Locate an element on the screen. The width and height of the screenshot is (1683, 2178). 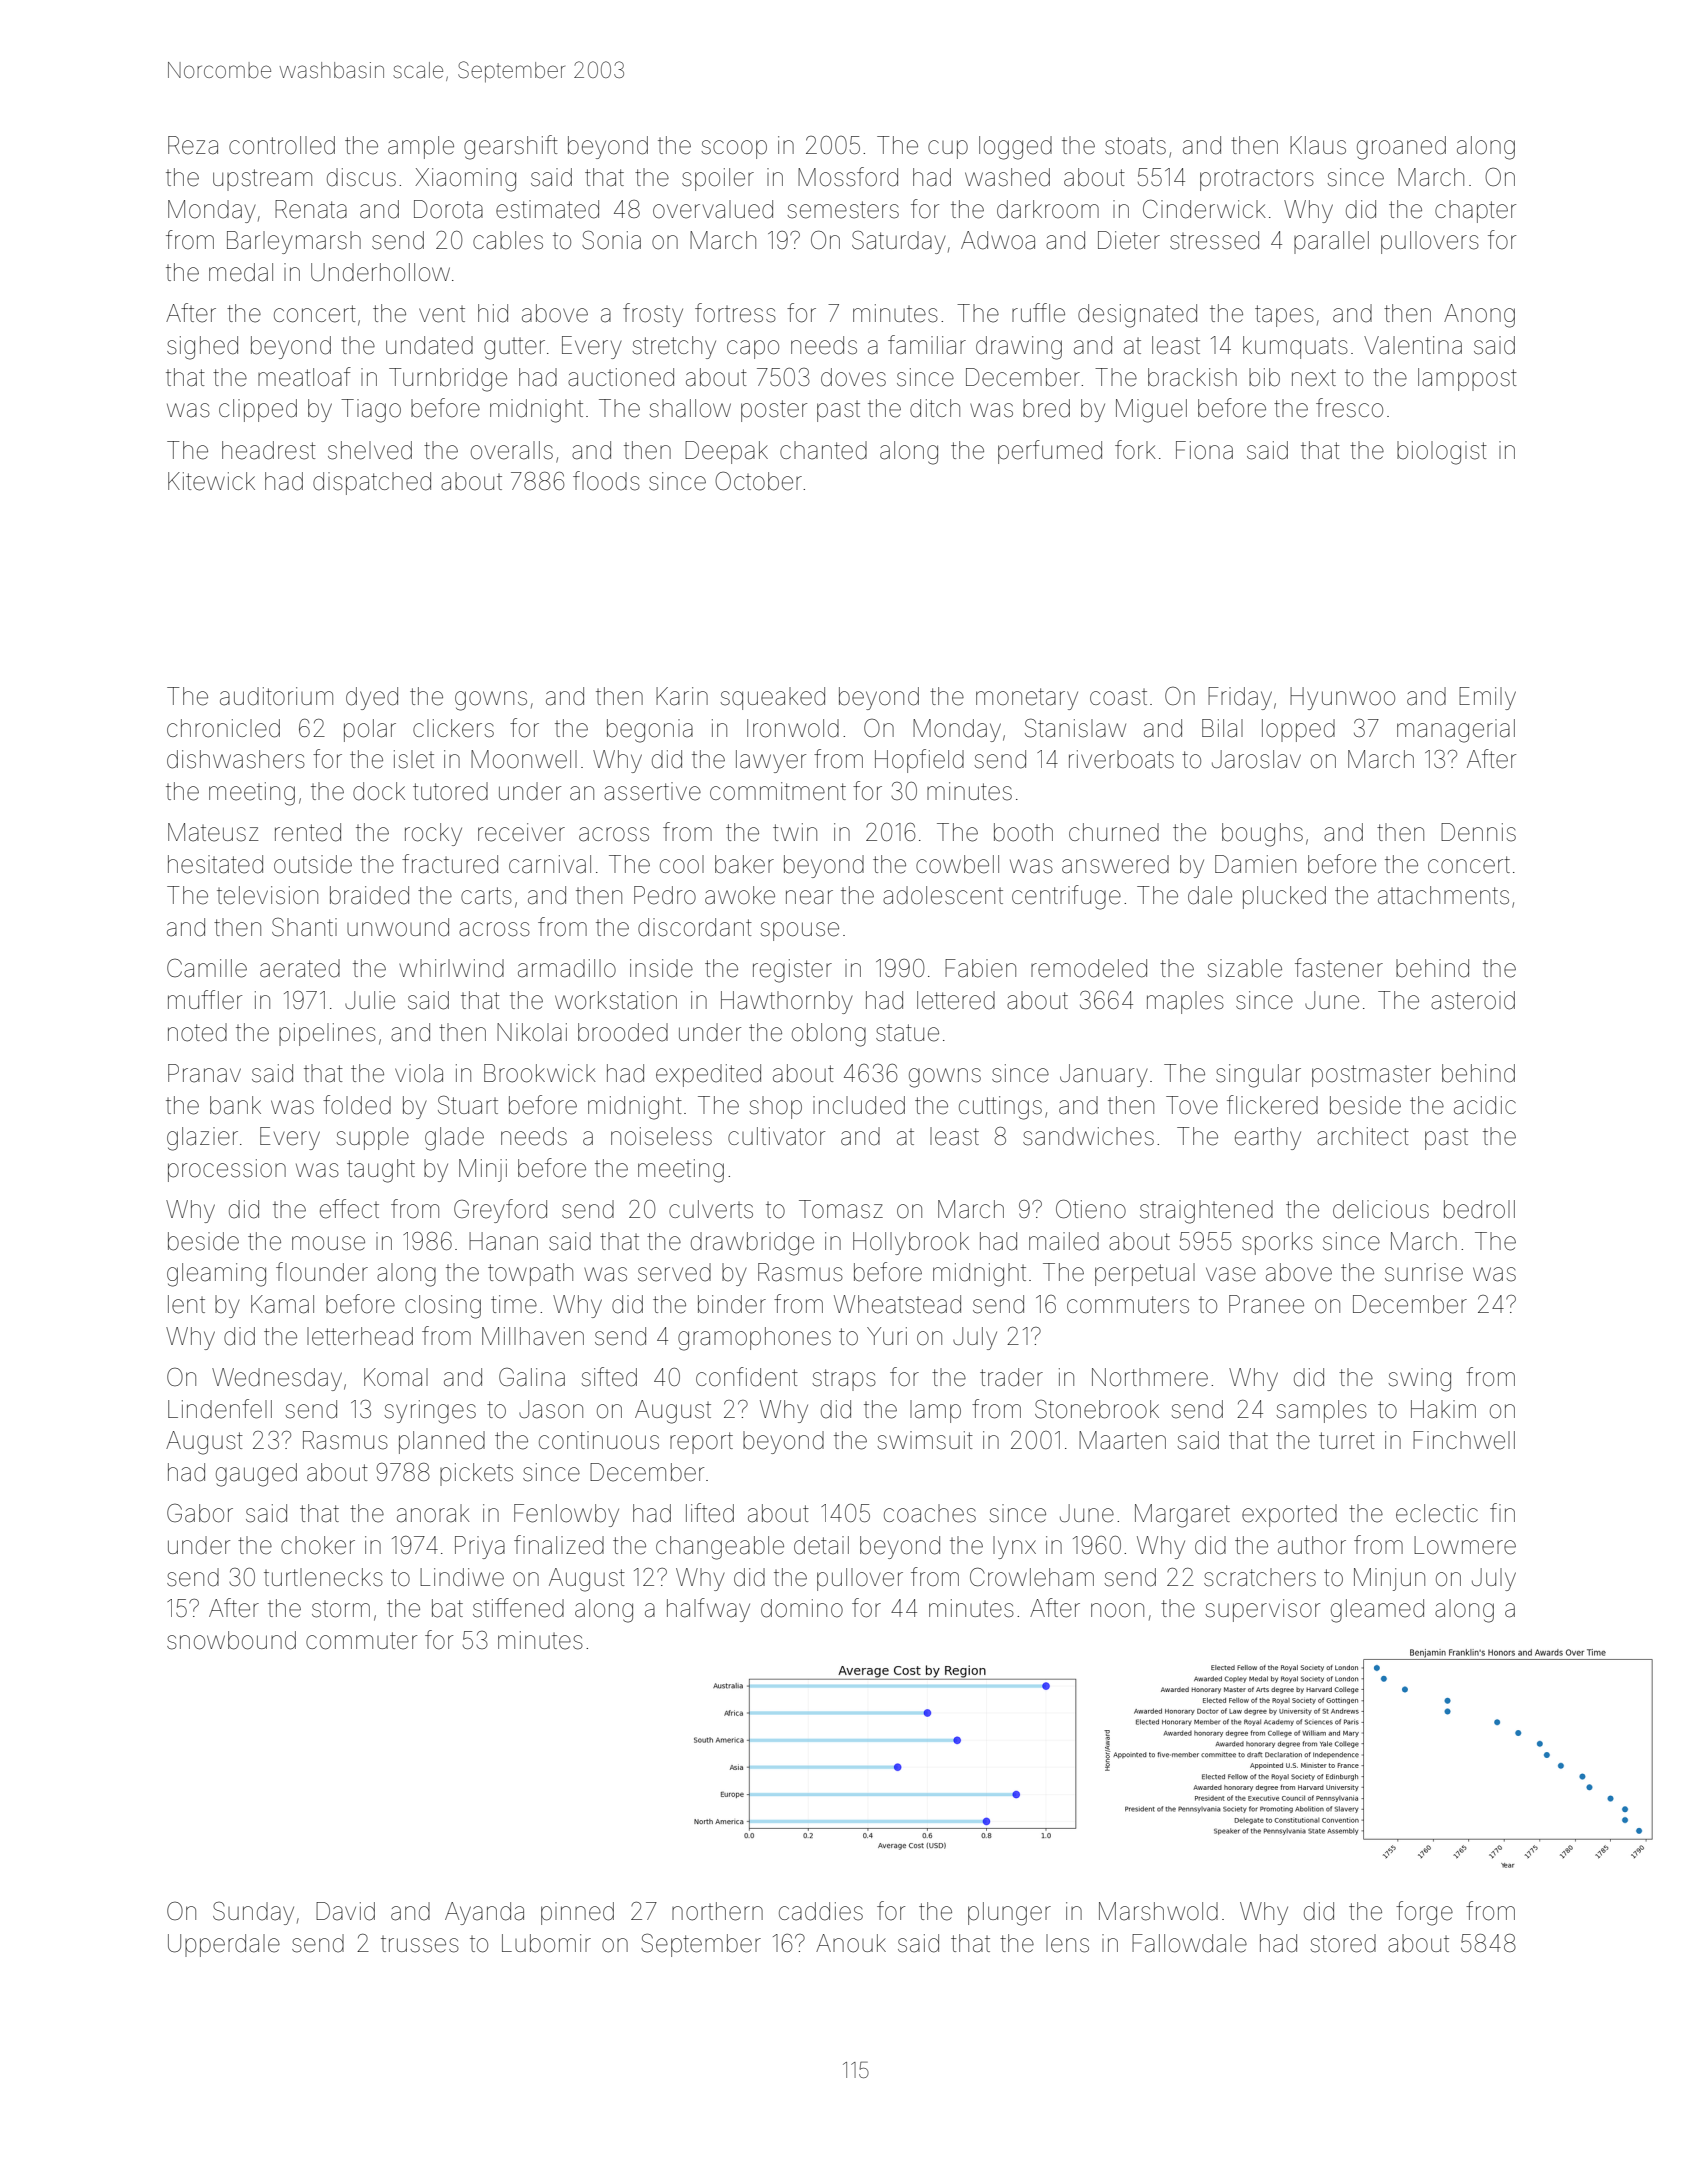
caddies is located at coordinates (821, 1911).
